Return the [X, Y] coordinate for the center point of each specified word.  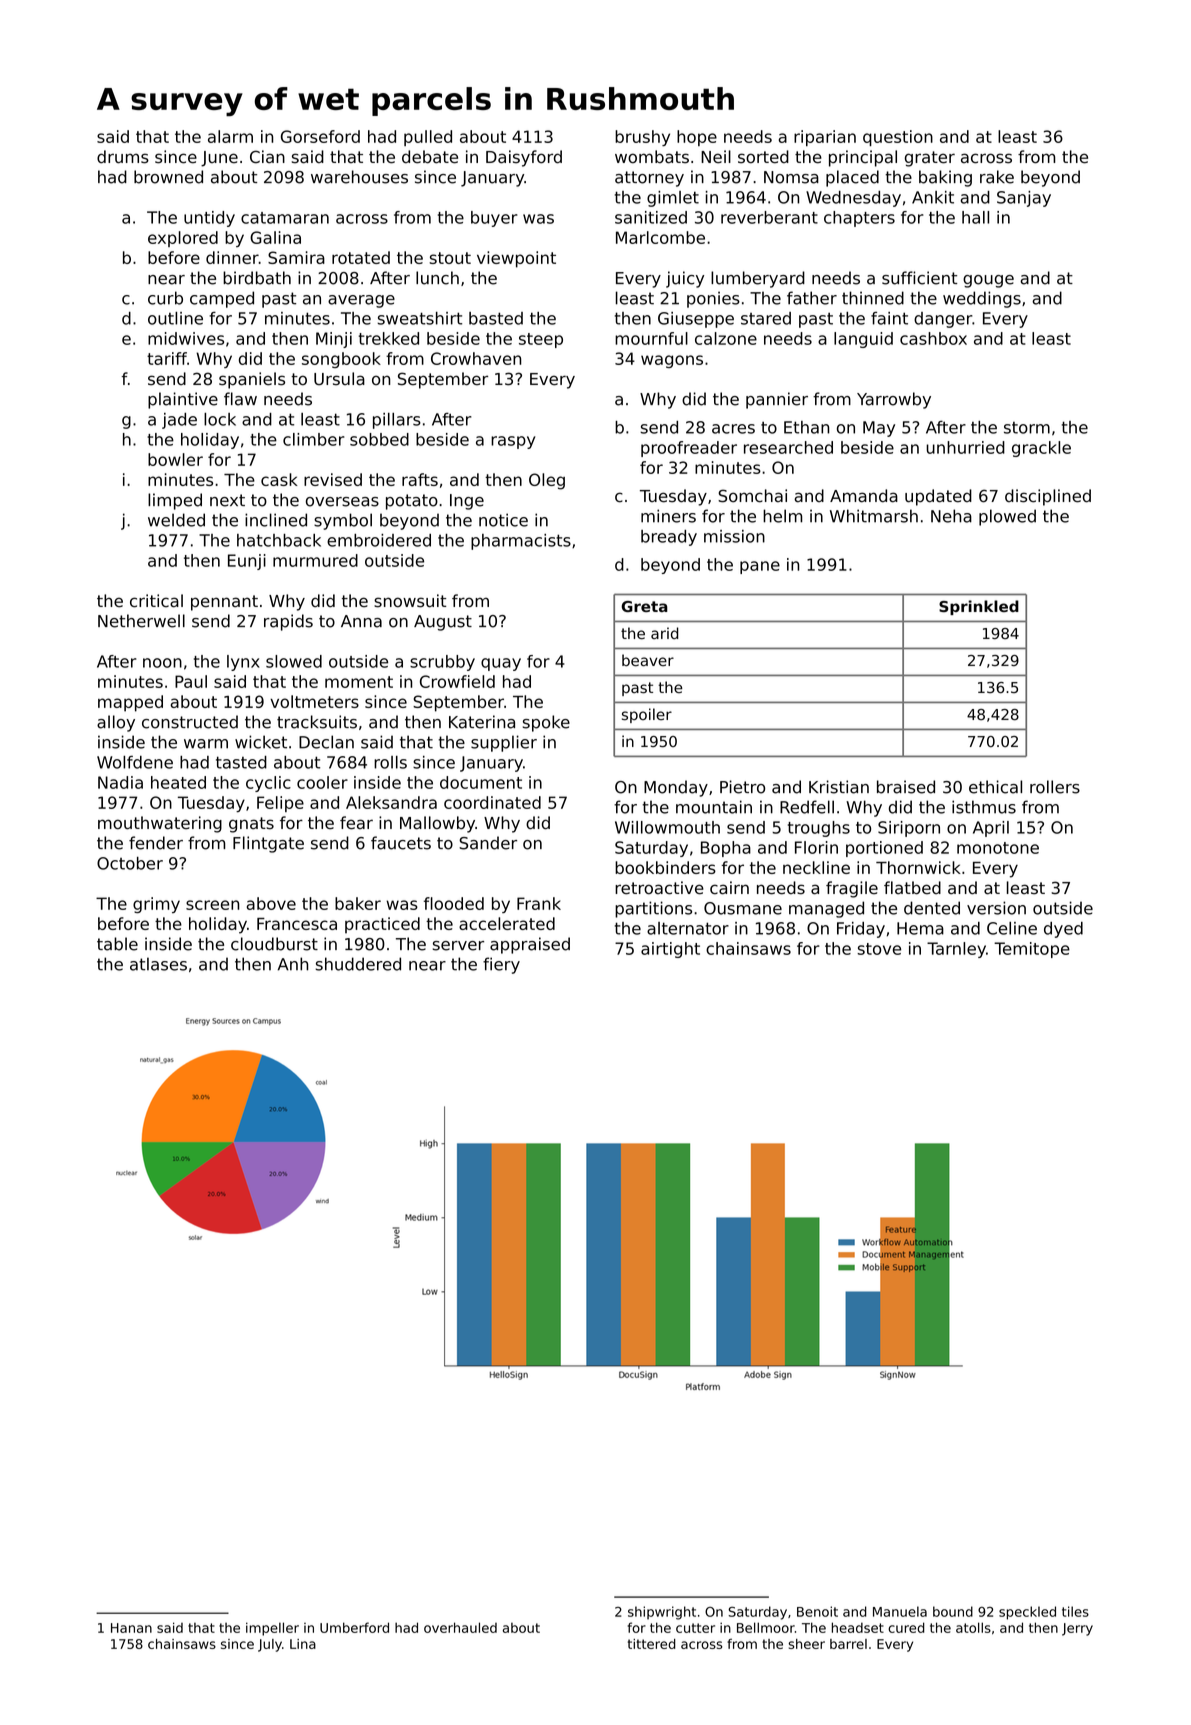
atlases [158, 964]
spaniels [252, 380]
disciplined [1048, 497]
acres [733, 429]
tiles [1075, 1611]
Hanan [131, 1628]
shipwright [662, 1613]
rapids [288, 622]
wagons [672, 361]
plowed [1007, 517]
